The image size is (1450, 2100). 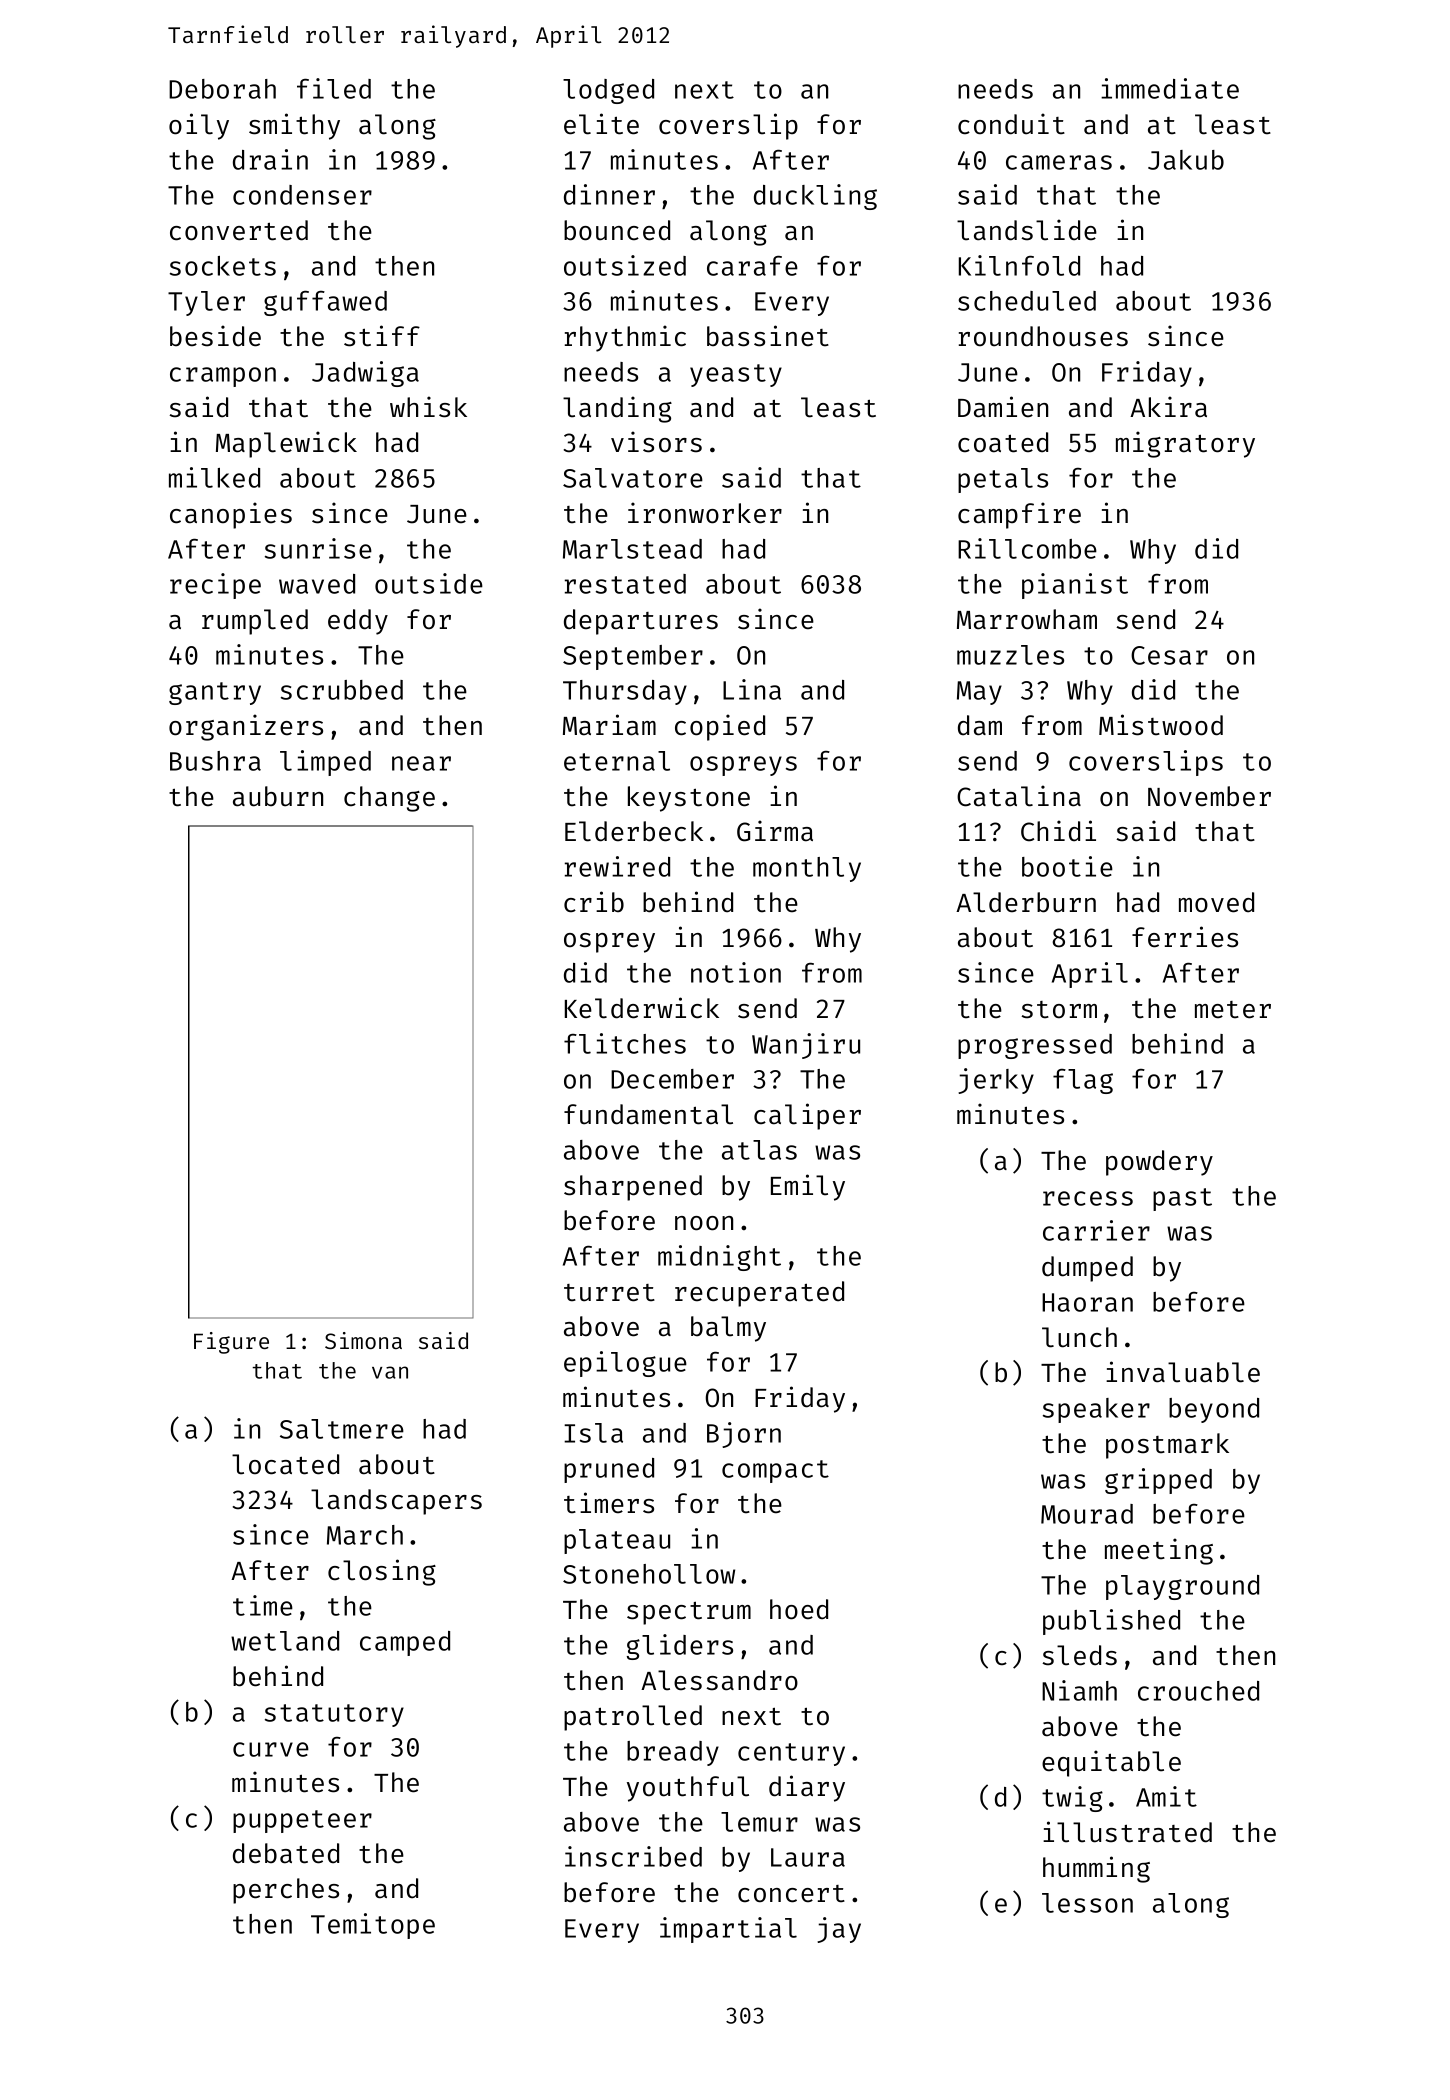 What do you see at coordinates (373, 1926) in the page?
I see `Temitope` at bounding box center [373, 1926].
